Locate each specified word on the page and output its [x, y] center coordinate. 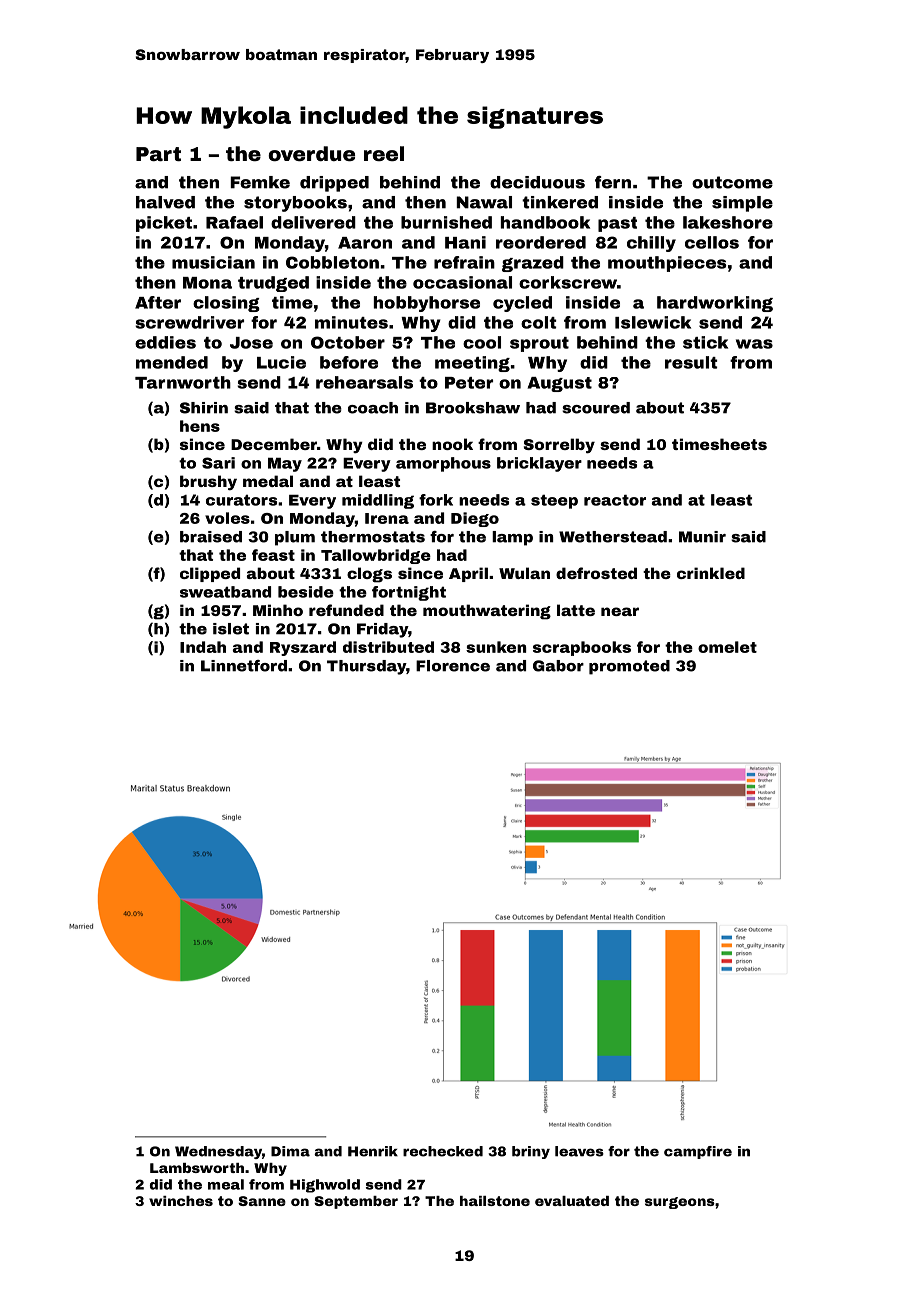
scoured [596, 408]
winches [181, 1201]
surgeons [680, 1203]
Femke [260, 182]
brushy [208, 482]
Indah [203, 647]
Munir [702, 537]
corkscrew [568, 282]
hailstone [495, 1201]
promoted [629, 667]
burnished [446, 222]
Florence [453, 666]
